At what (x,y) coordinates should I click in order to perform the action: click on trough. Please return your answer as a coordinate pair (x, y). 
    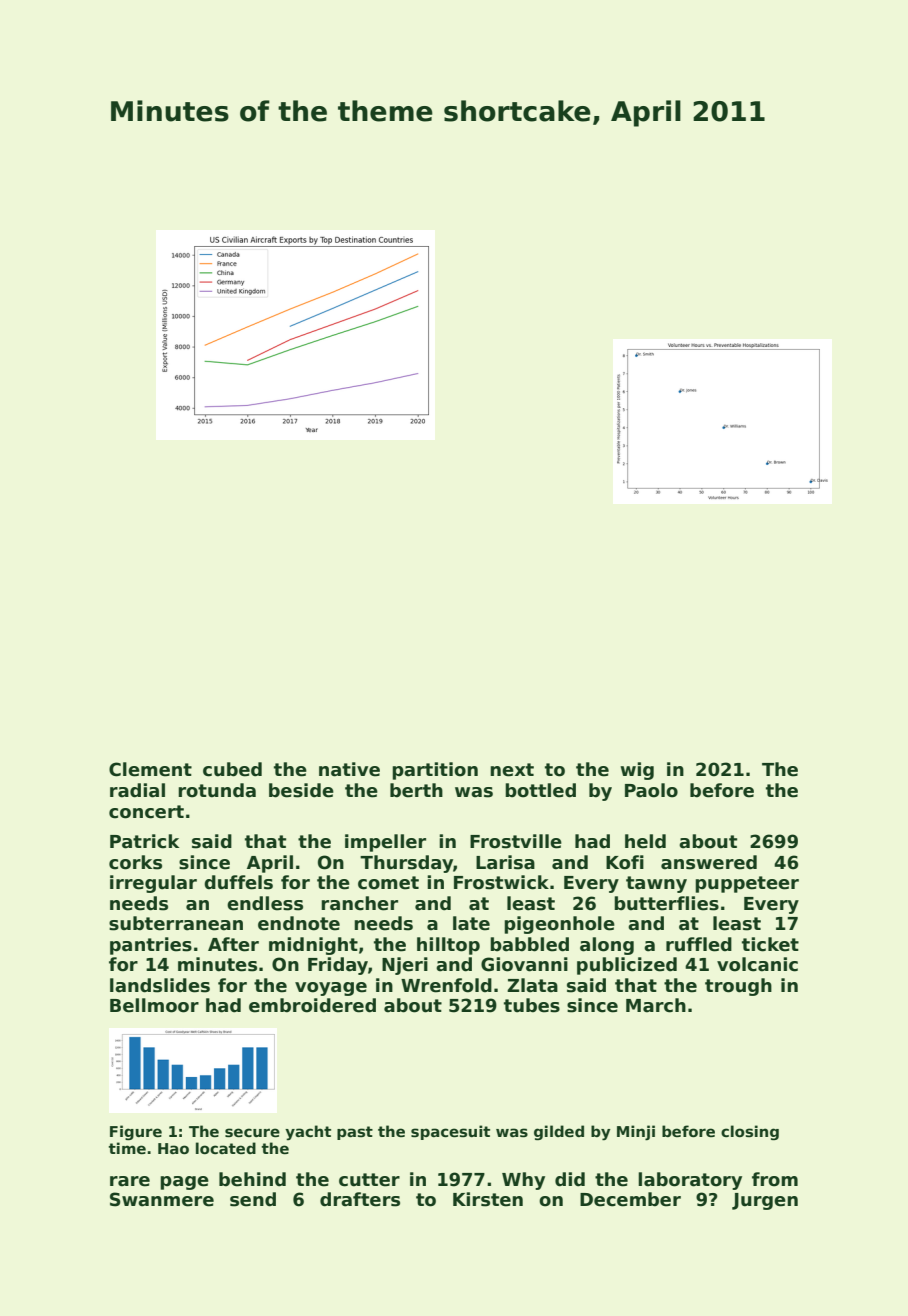
    Looking at the image, I should click on (738, 987).
